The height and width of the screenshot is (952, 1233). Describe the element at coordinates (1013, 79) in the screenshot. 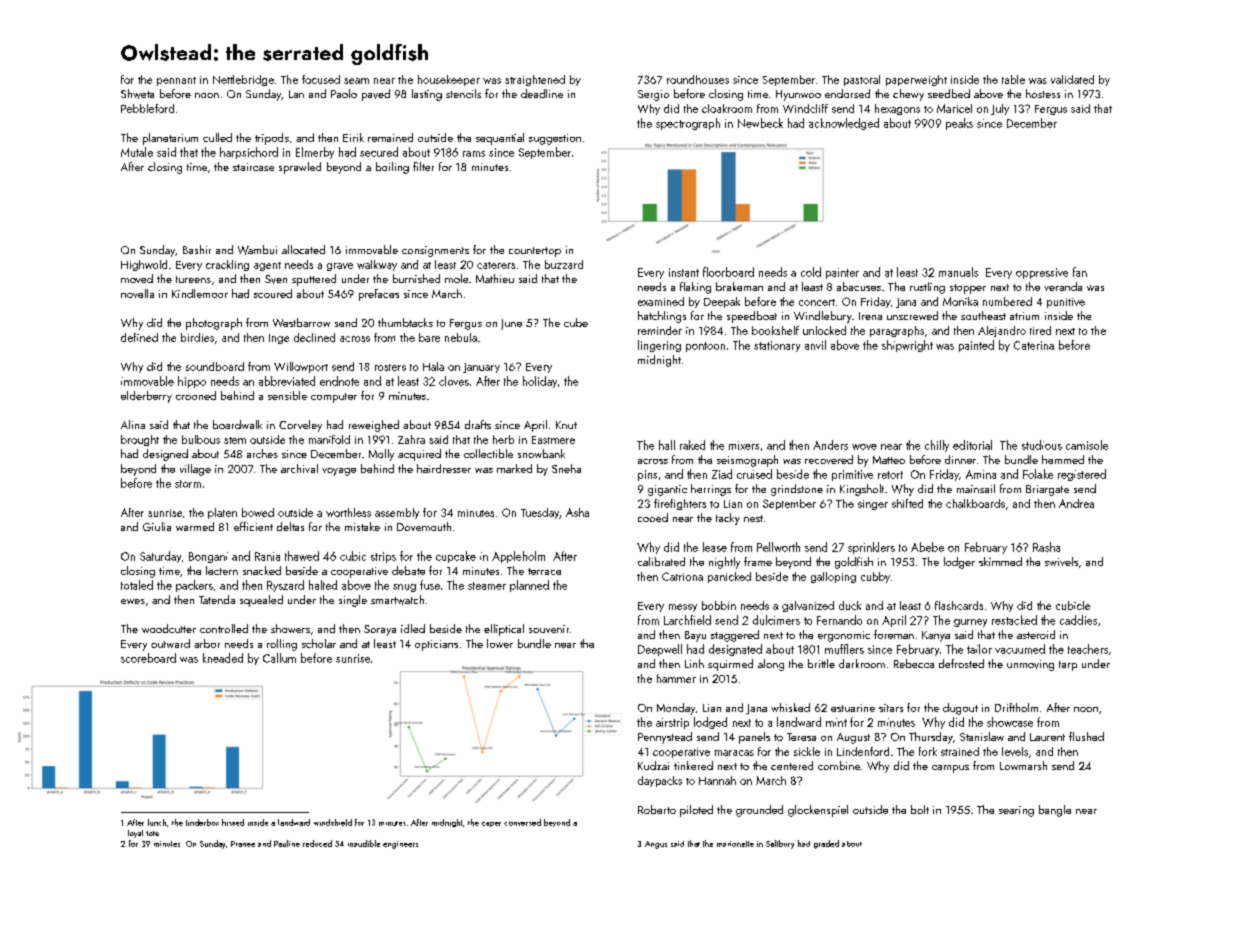

I see `table` at that location.
